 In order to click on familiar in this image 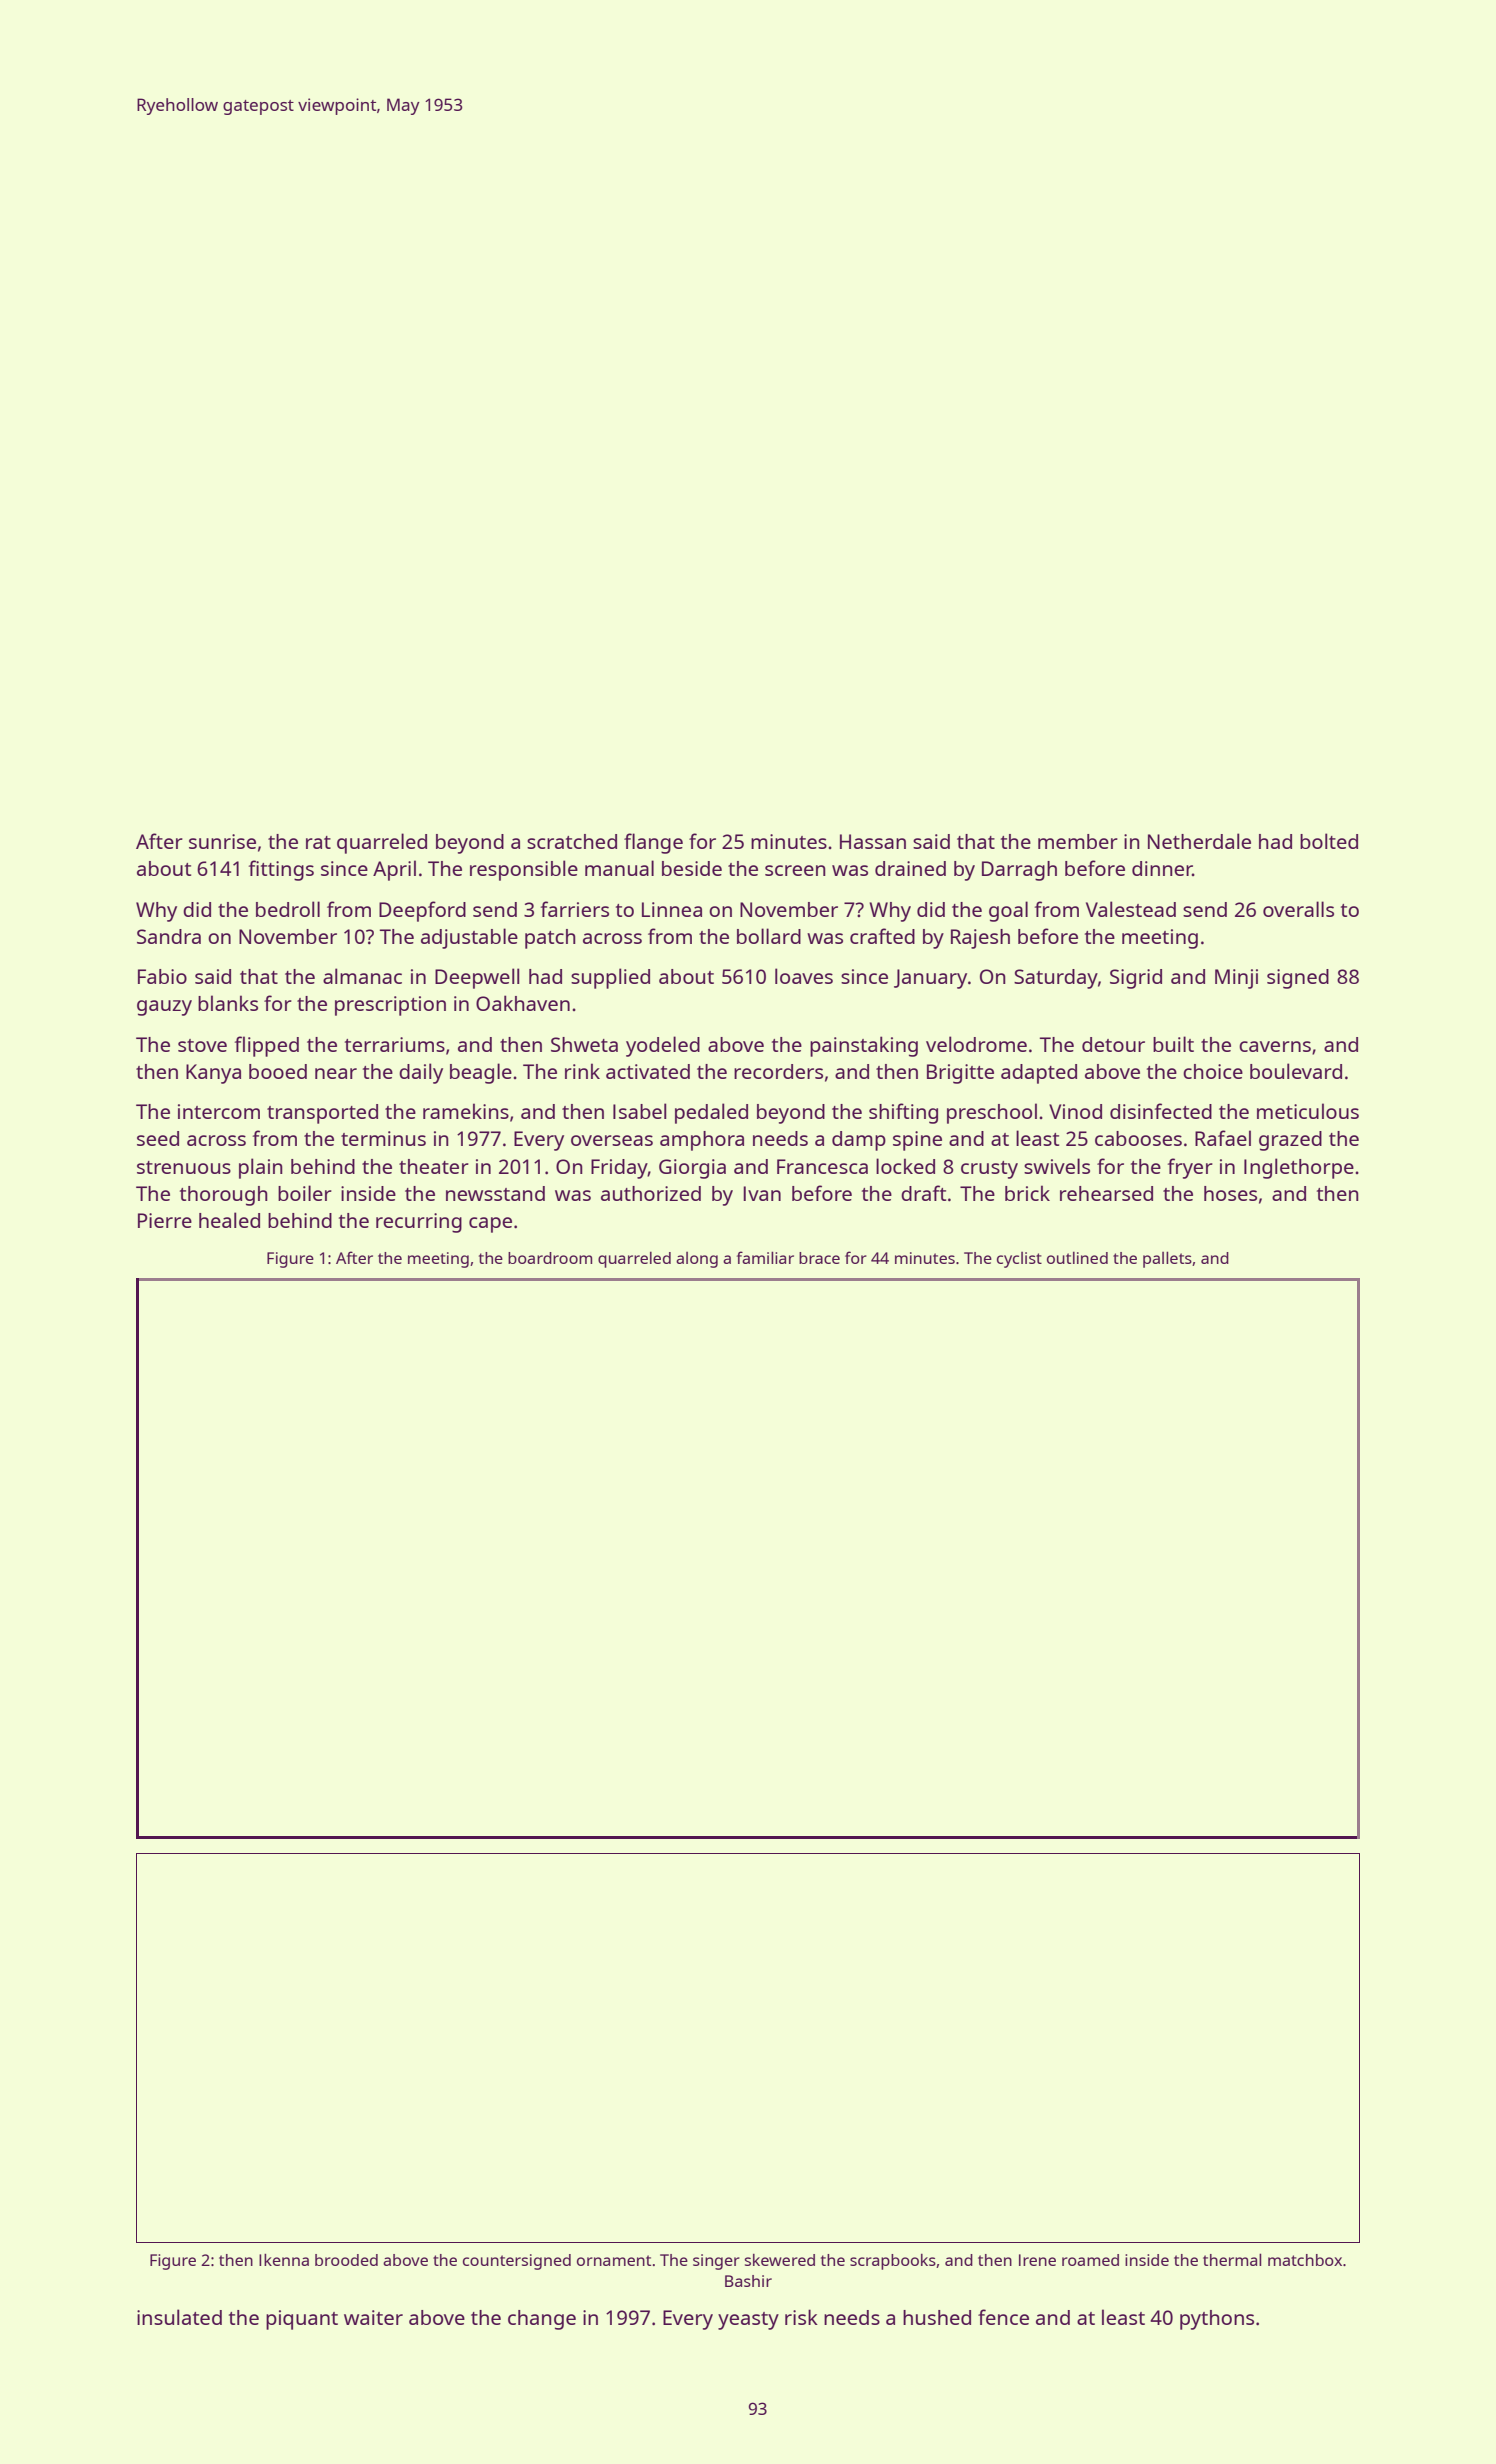, I will do `click(765, 1257)`.
